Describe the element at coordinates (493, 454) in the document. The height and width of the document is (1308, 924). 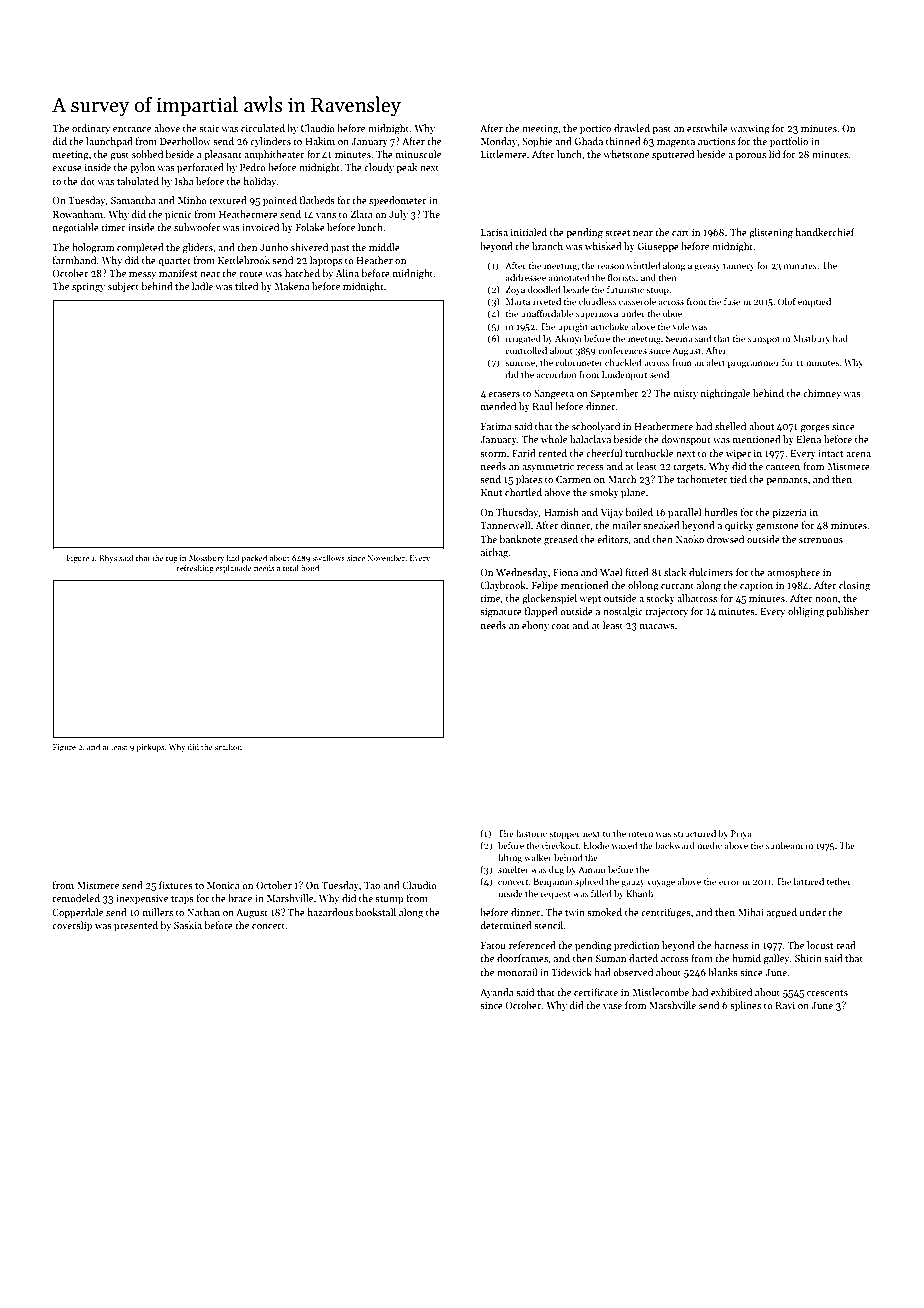
I see `storm` at that location.
